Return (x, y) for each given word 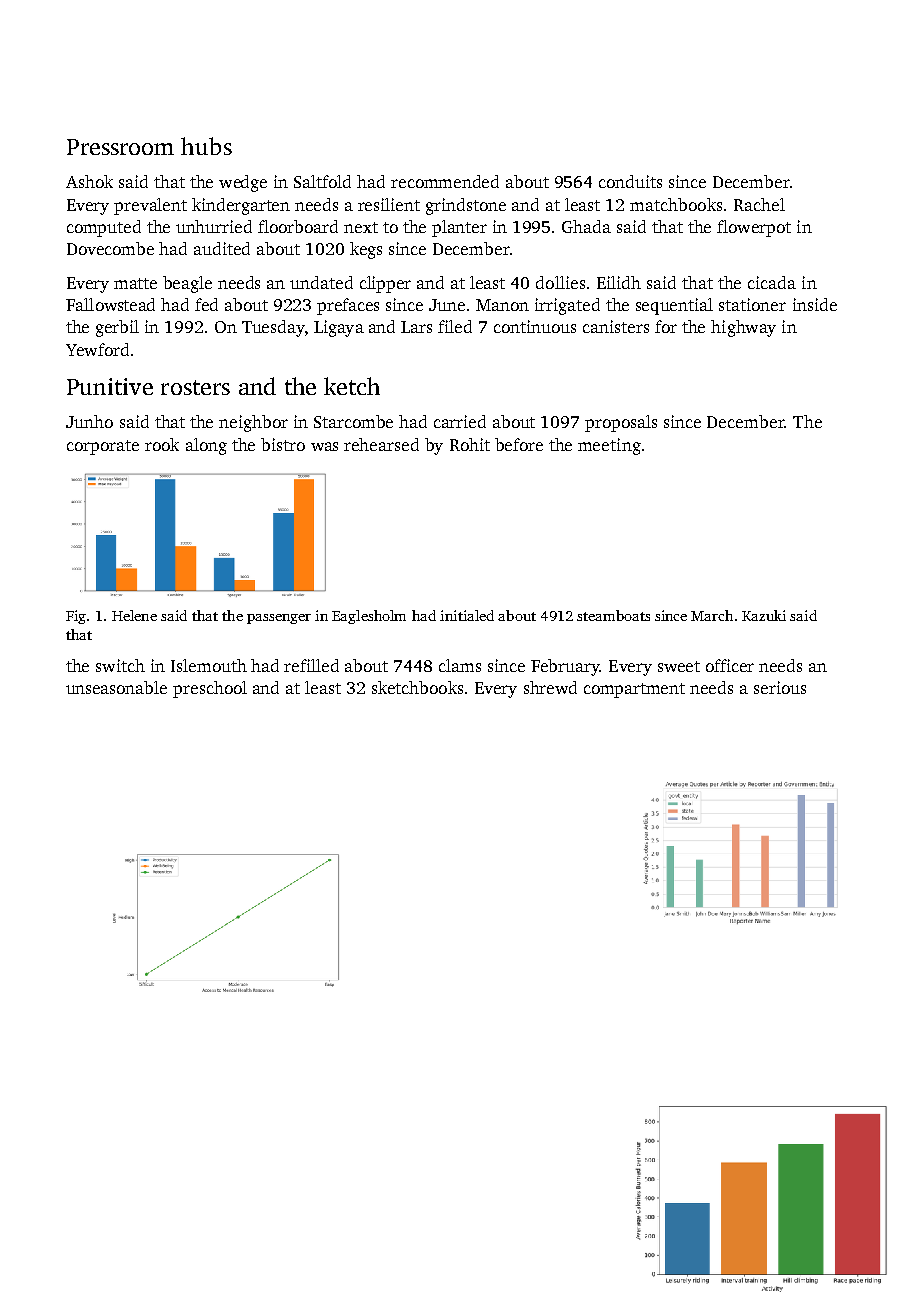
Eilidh (619, 282)
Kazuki (764, 615)
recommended (445, 181)
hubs (206, 146)
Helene (134, 615)
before (519, 444)
